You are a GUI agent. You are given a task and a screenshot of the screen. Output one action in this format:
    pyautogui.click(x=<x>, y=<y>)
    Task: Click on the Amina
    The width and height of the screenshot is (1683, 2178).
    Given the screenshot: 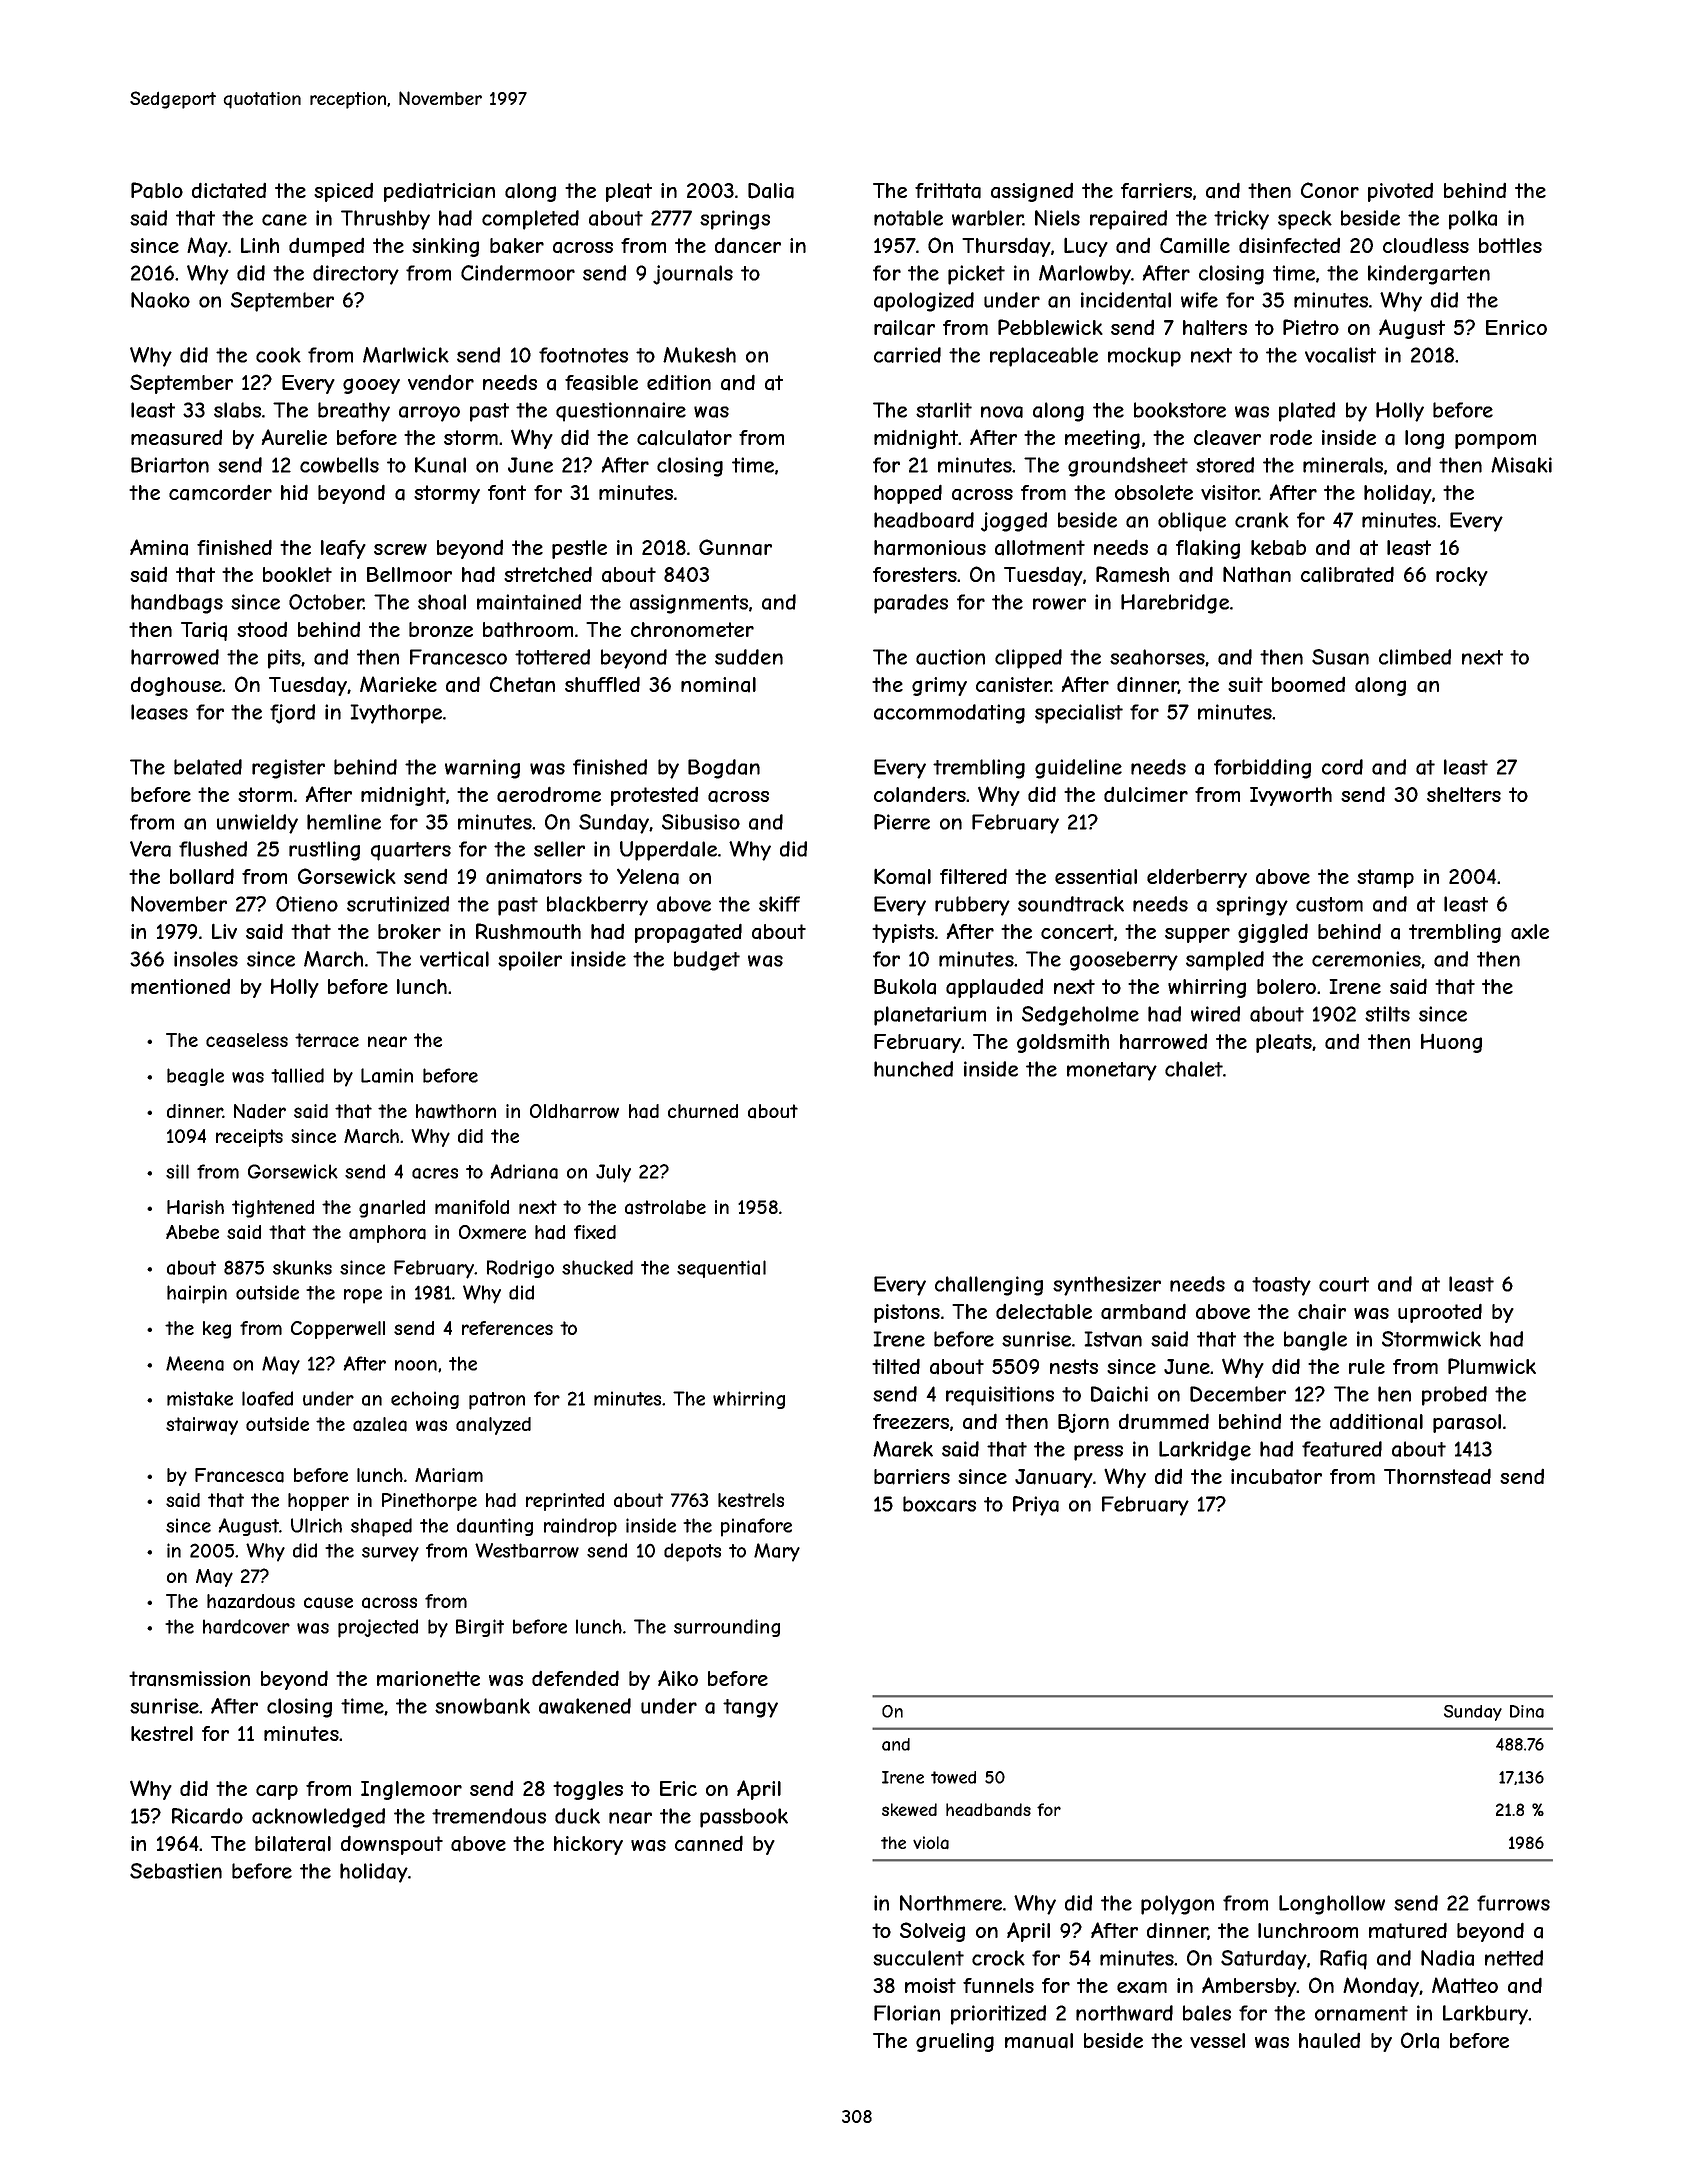 What is the action you would take?
    pyautogui.click(x=159, y=547)
